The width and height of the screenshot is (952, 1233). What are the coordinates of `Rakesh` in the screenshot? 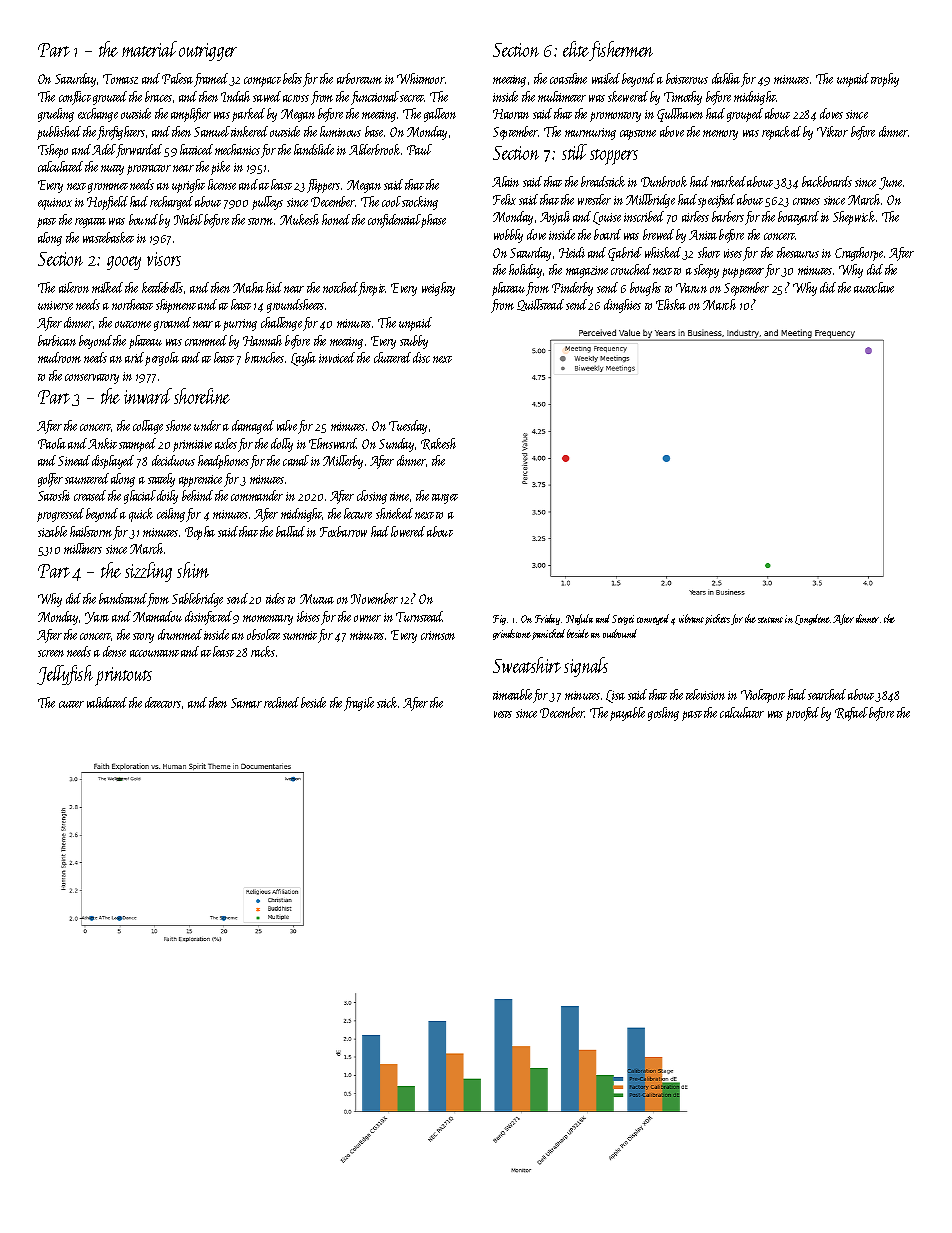 It's located at (438, 444).
